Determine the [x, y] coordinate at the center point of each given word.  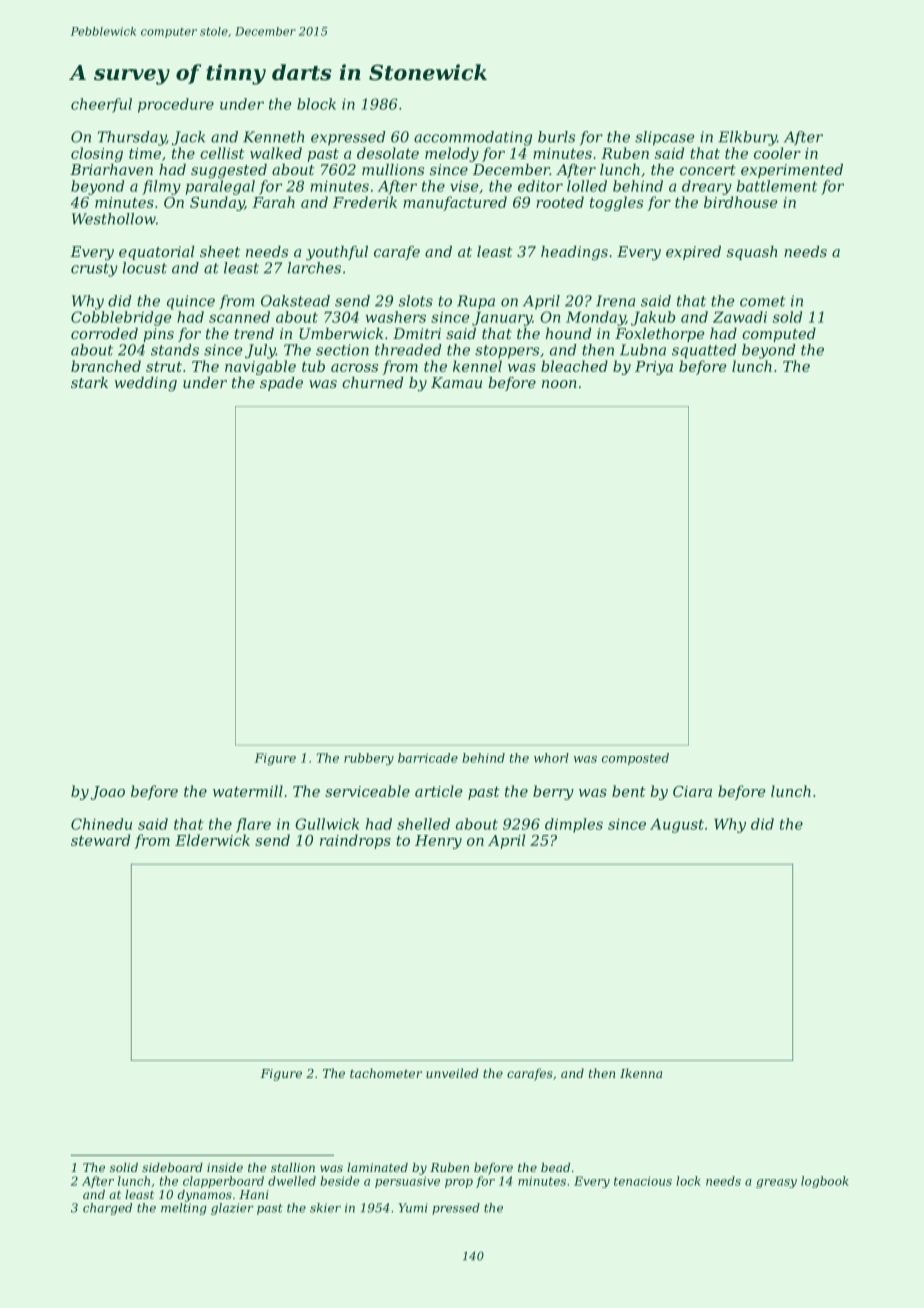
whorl [551, 758]
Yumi [413, 1208]
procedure [176, 105]
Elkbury [747, 138]
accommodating [473, 138]
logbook [825, 1182]
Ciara [692, 791]
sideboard [172, 1167]
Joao [108, 793]
